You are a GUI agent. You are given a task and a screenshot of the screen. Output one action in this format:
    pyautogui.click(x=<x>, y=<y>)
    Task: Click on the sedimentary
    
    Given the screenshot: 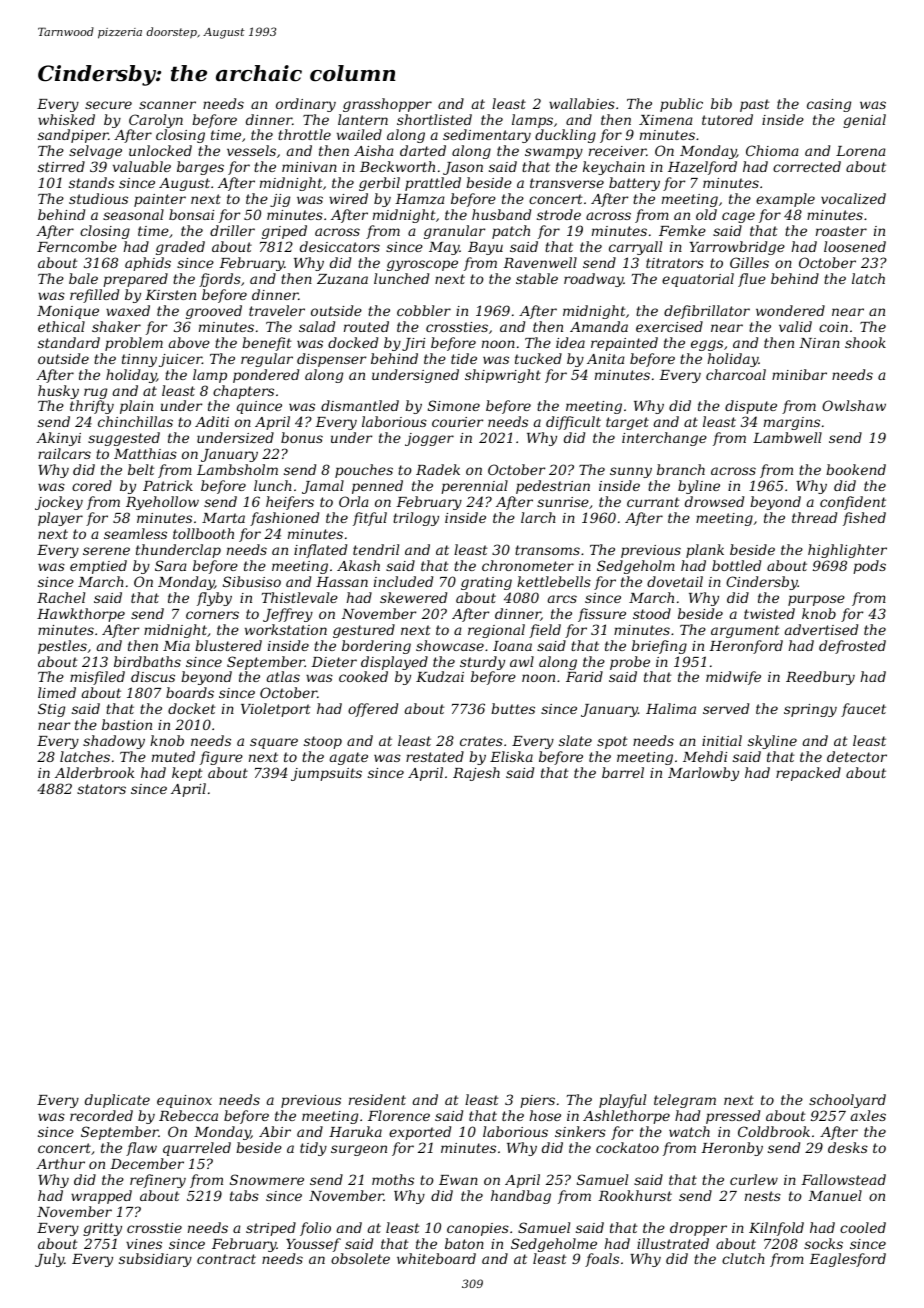 What is the action you would take?
    pyautogui.click(x=487, y=136)
